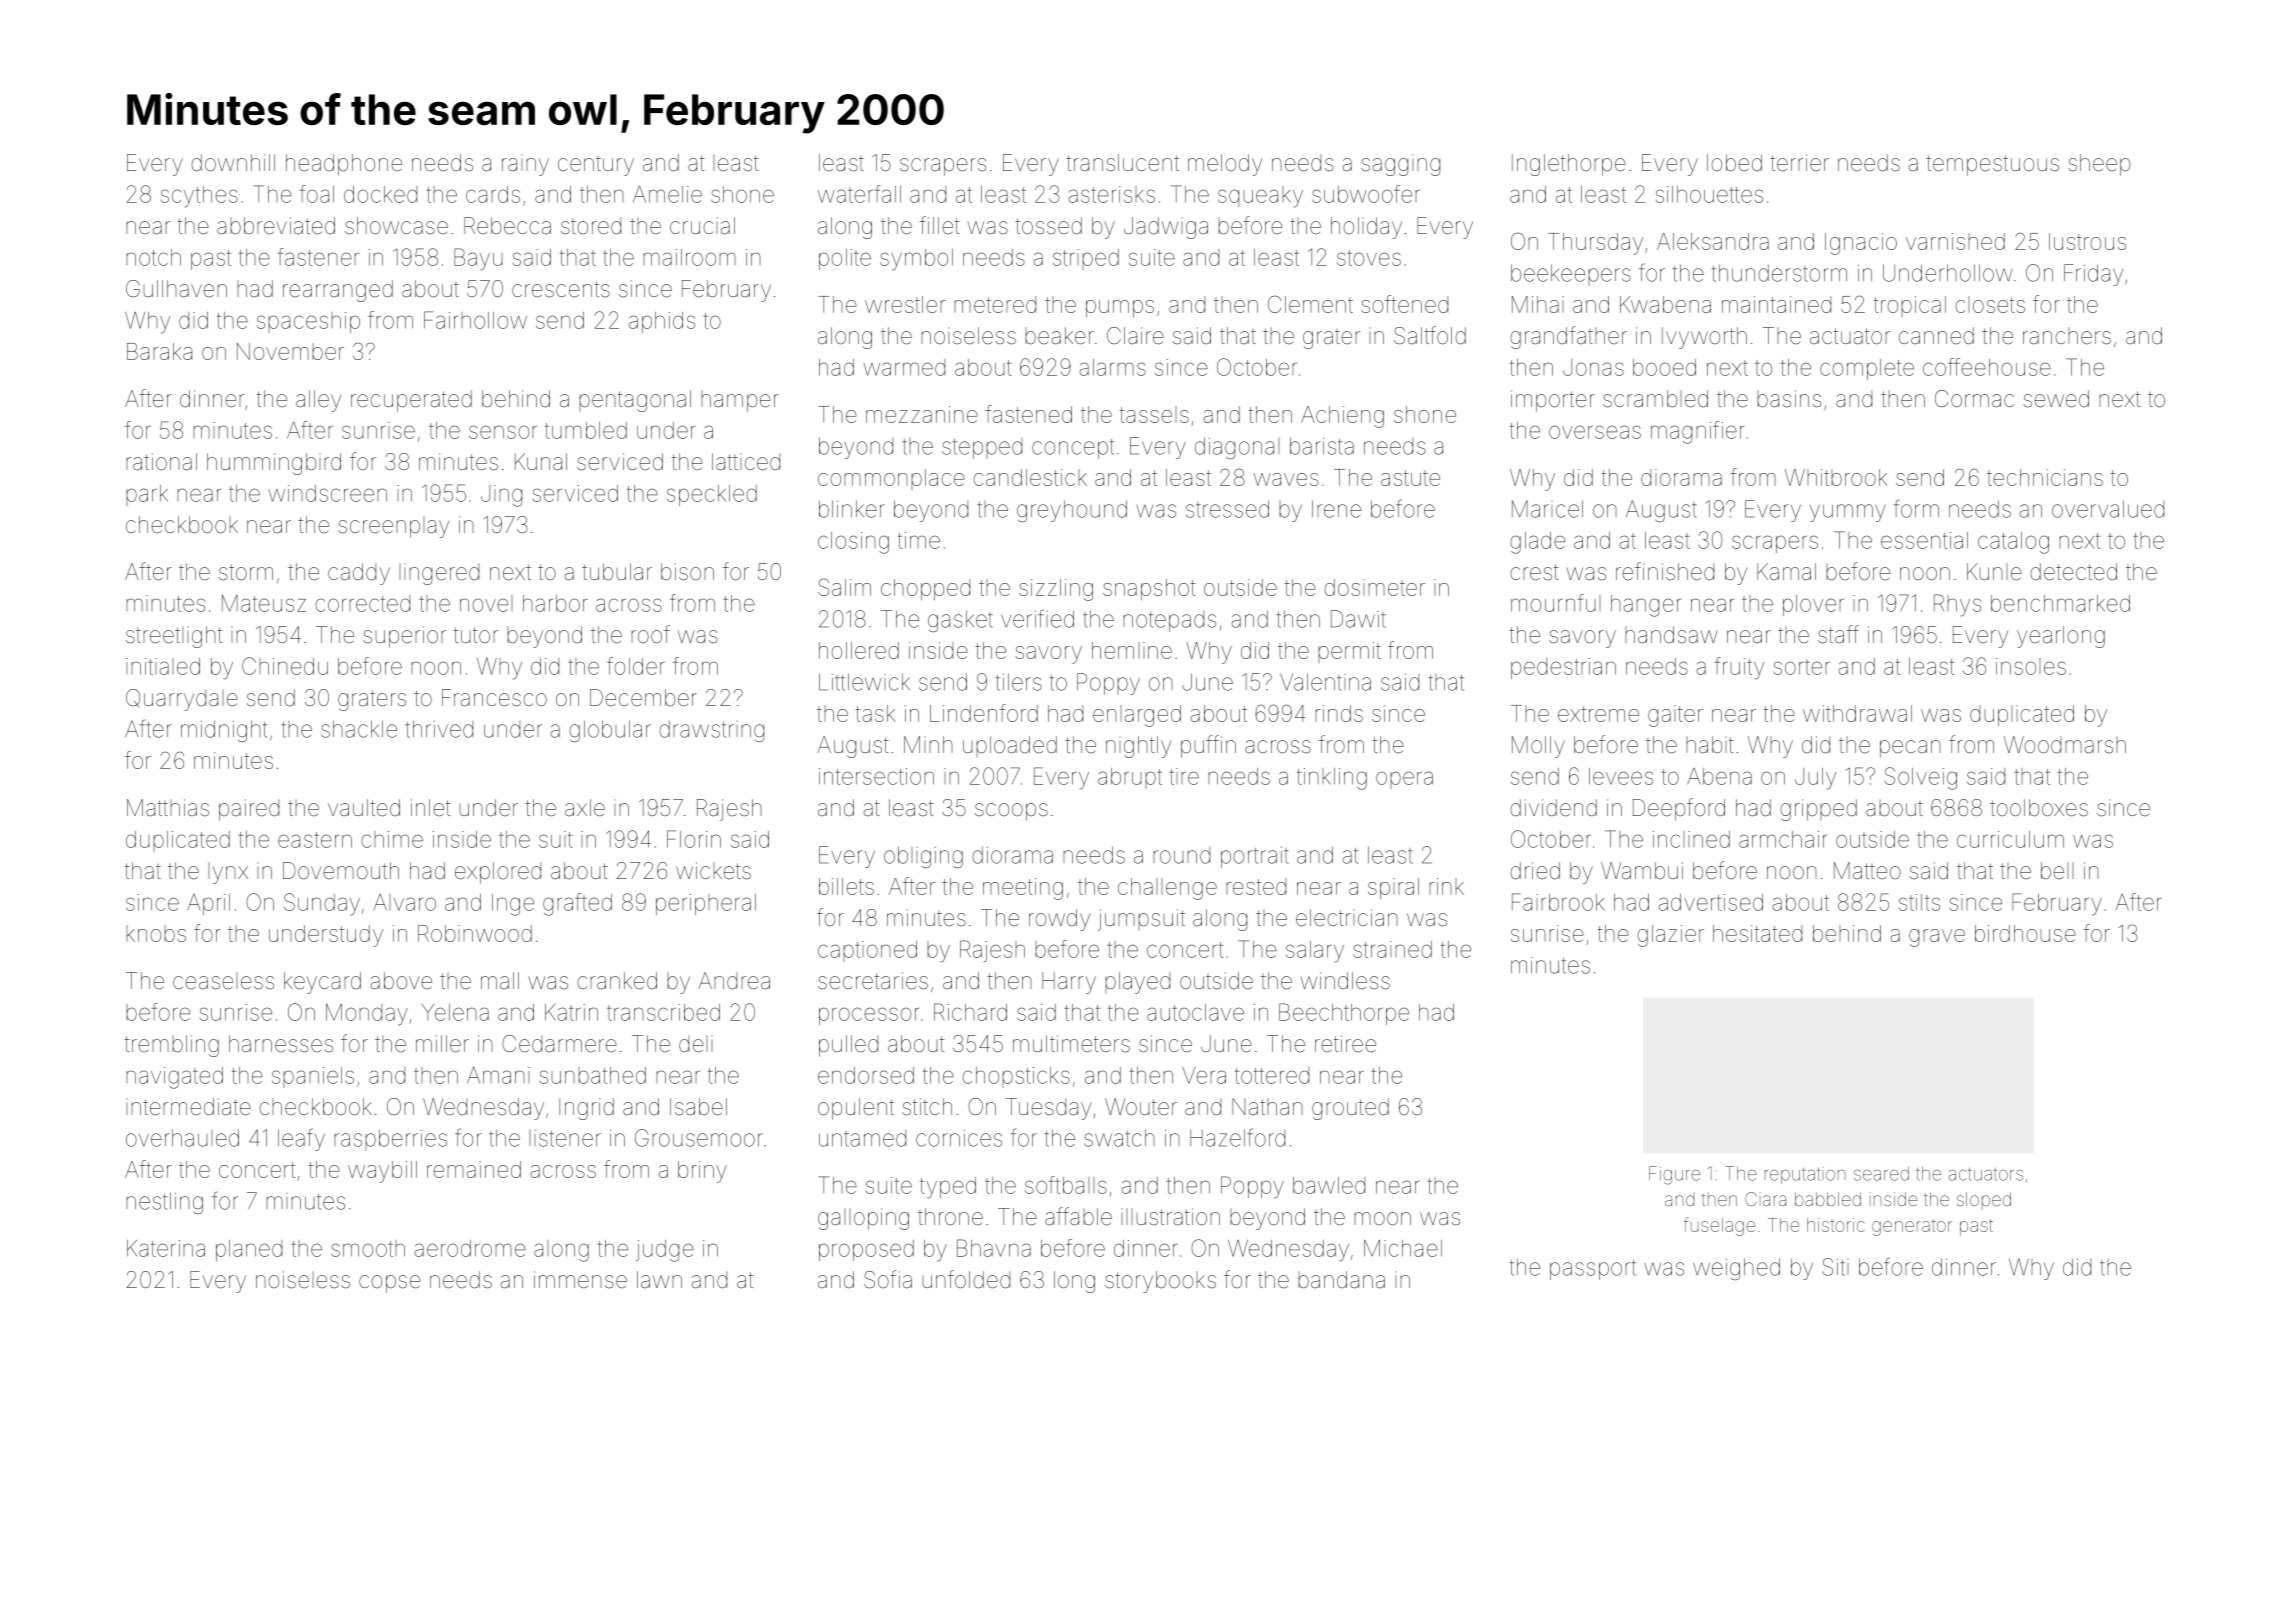  What do you see at coordinates (1028, 414) in the page?
I see `fastened` at bounding box center [1028, 414].
